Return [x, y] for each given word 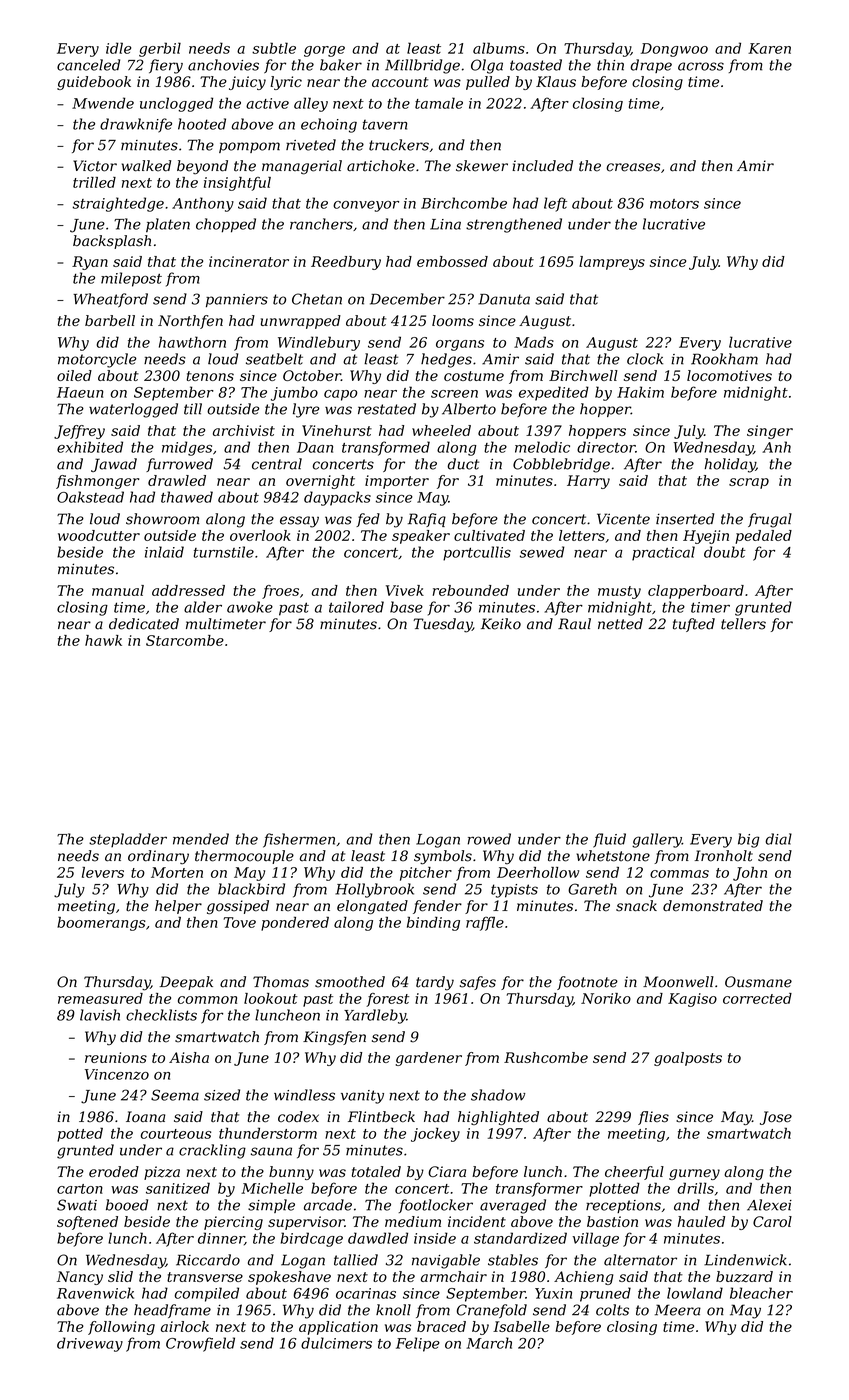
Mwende [103, 103]
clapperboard [696, 592]
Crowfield [200, 1344]
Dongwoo [674, 50]
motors [674, 204]
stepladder [128, 840]
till [193, 409]
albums [499, 48]
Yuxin [553, 1293]
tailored [356, 607]
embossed [452, 261]
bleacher [761, 1293]
